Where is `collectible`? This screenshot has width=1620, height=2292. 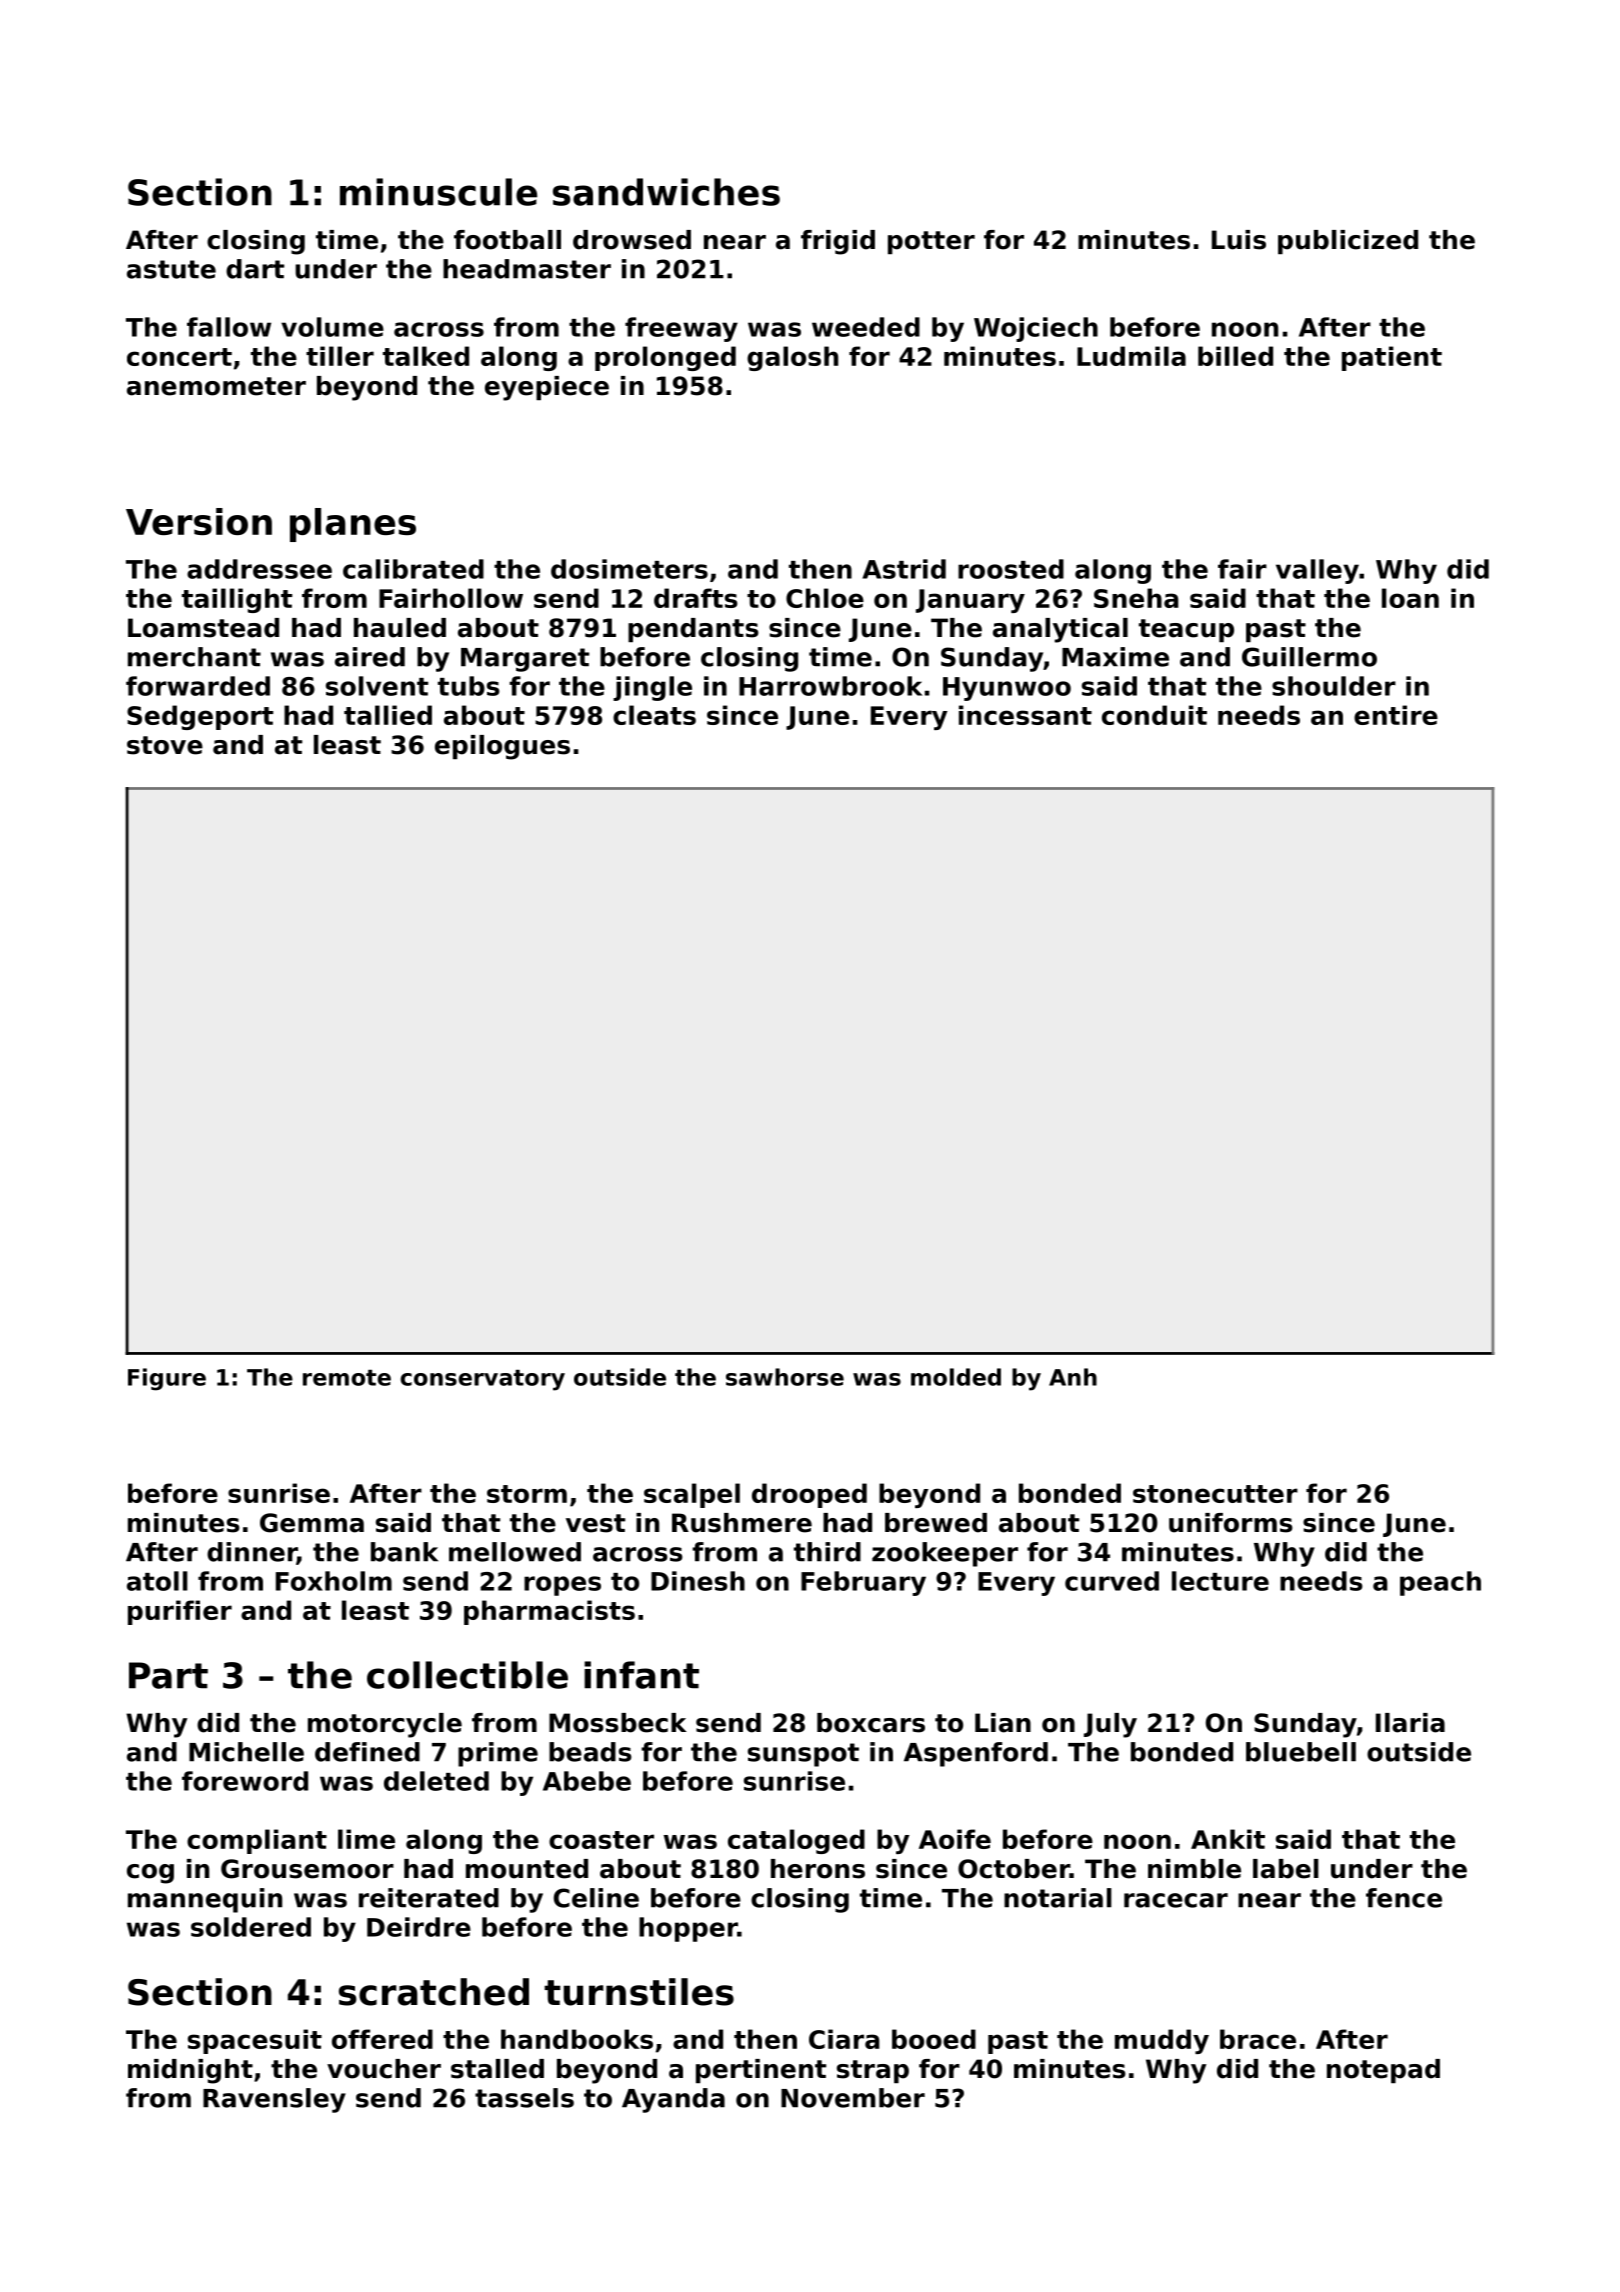
collectible is located at coordinates (467, 1675).
